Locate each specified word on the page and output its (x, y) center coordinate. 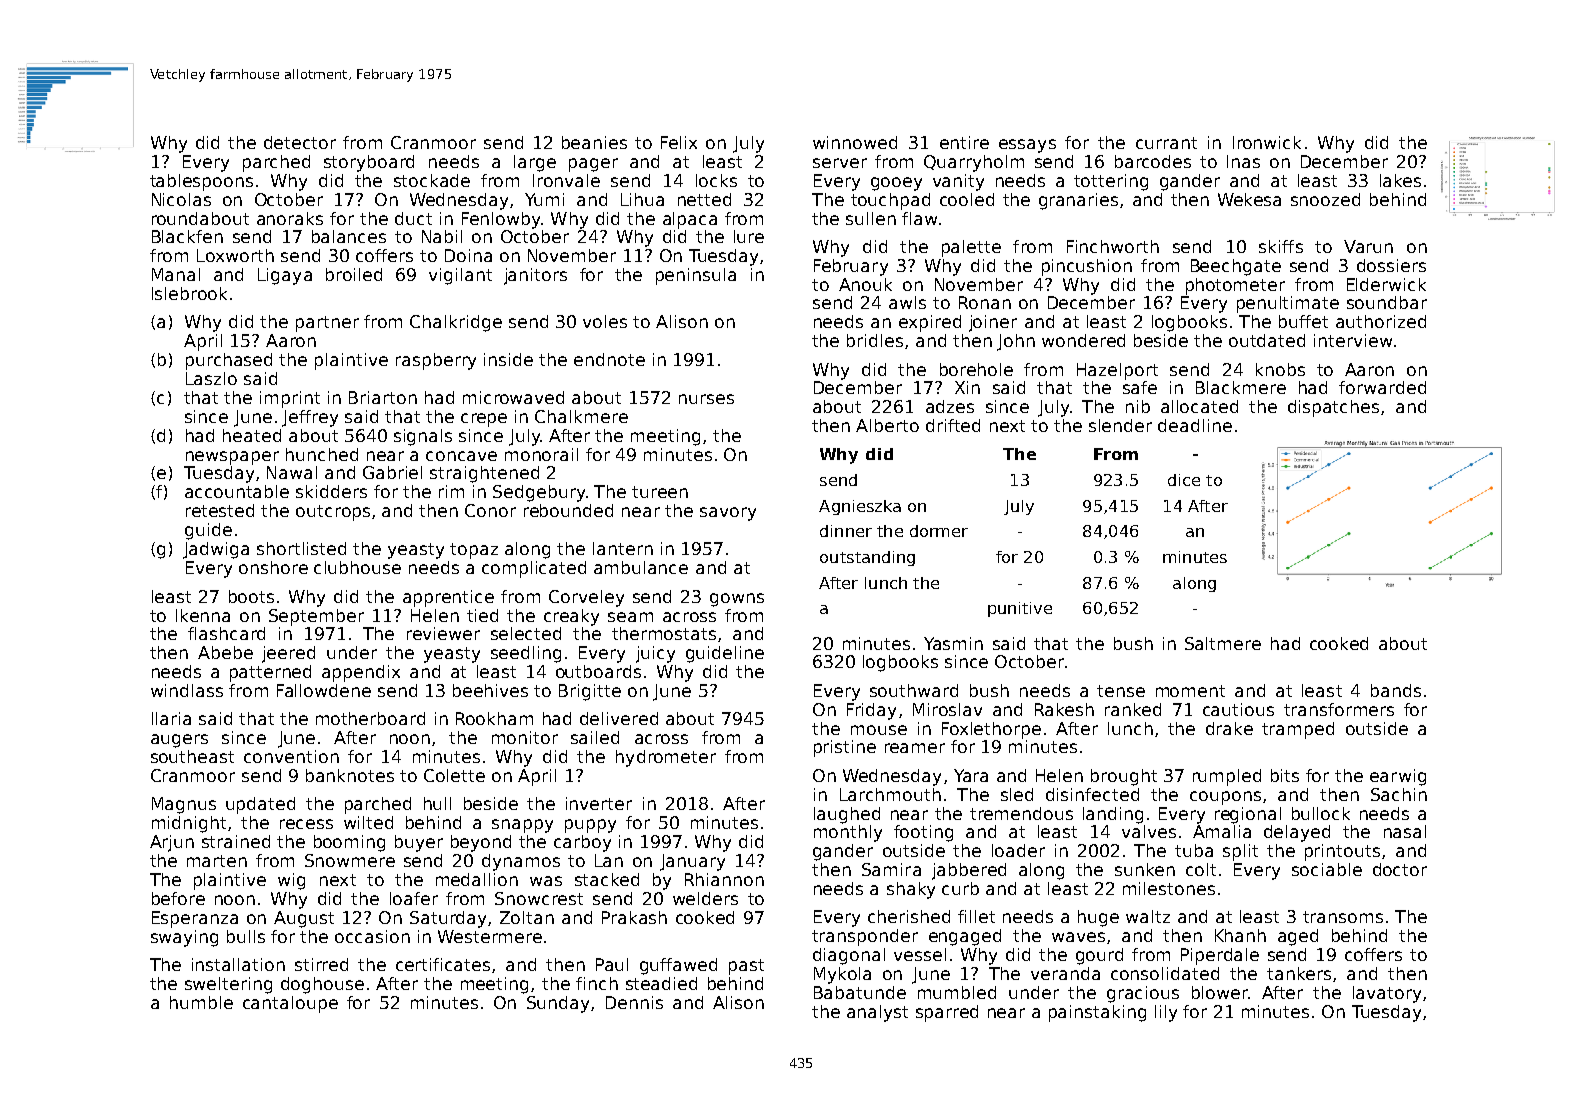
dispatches (1333, 408)
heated (252, 435)
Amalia (1222, 831)
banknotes (350, 775)
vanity (958, 182)
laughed (847, 815)
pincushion (1087, 267)
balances (349, 236)
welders (705, 898)
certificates (443, 964)
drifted (953, 425)
